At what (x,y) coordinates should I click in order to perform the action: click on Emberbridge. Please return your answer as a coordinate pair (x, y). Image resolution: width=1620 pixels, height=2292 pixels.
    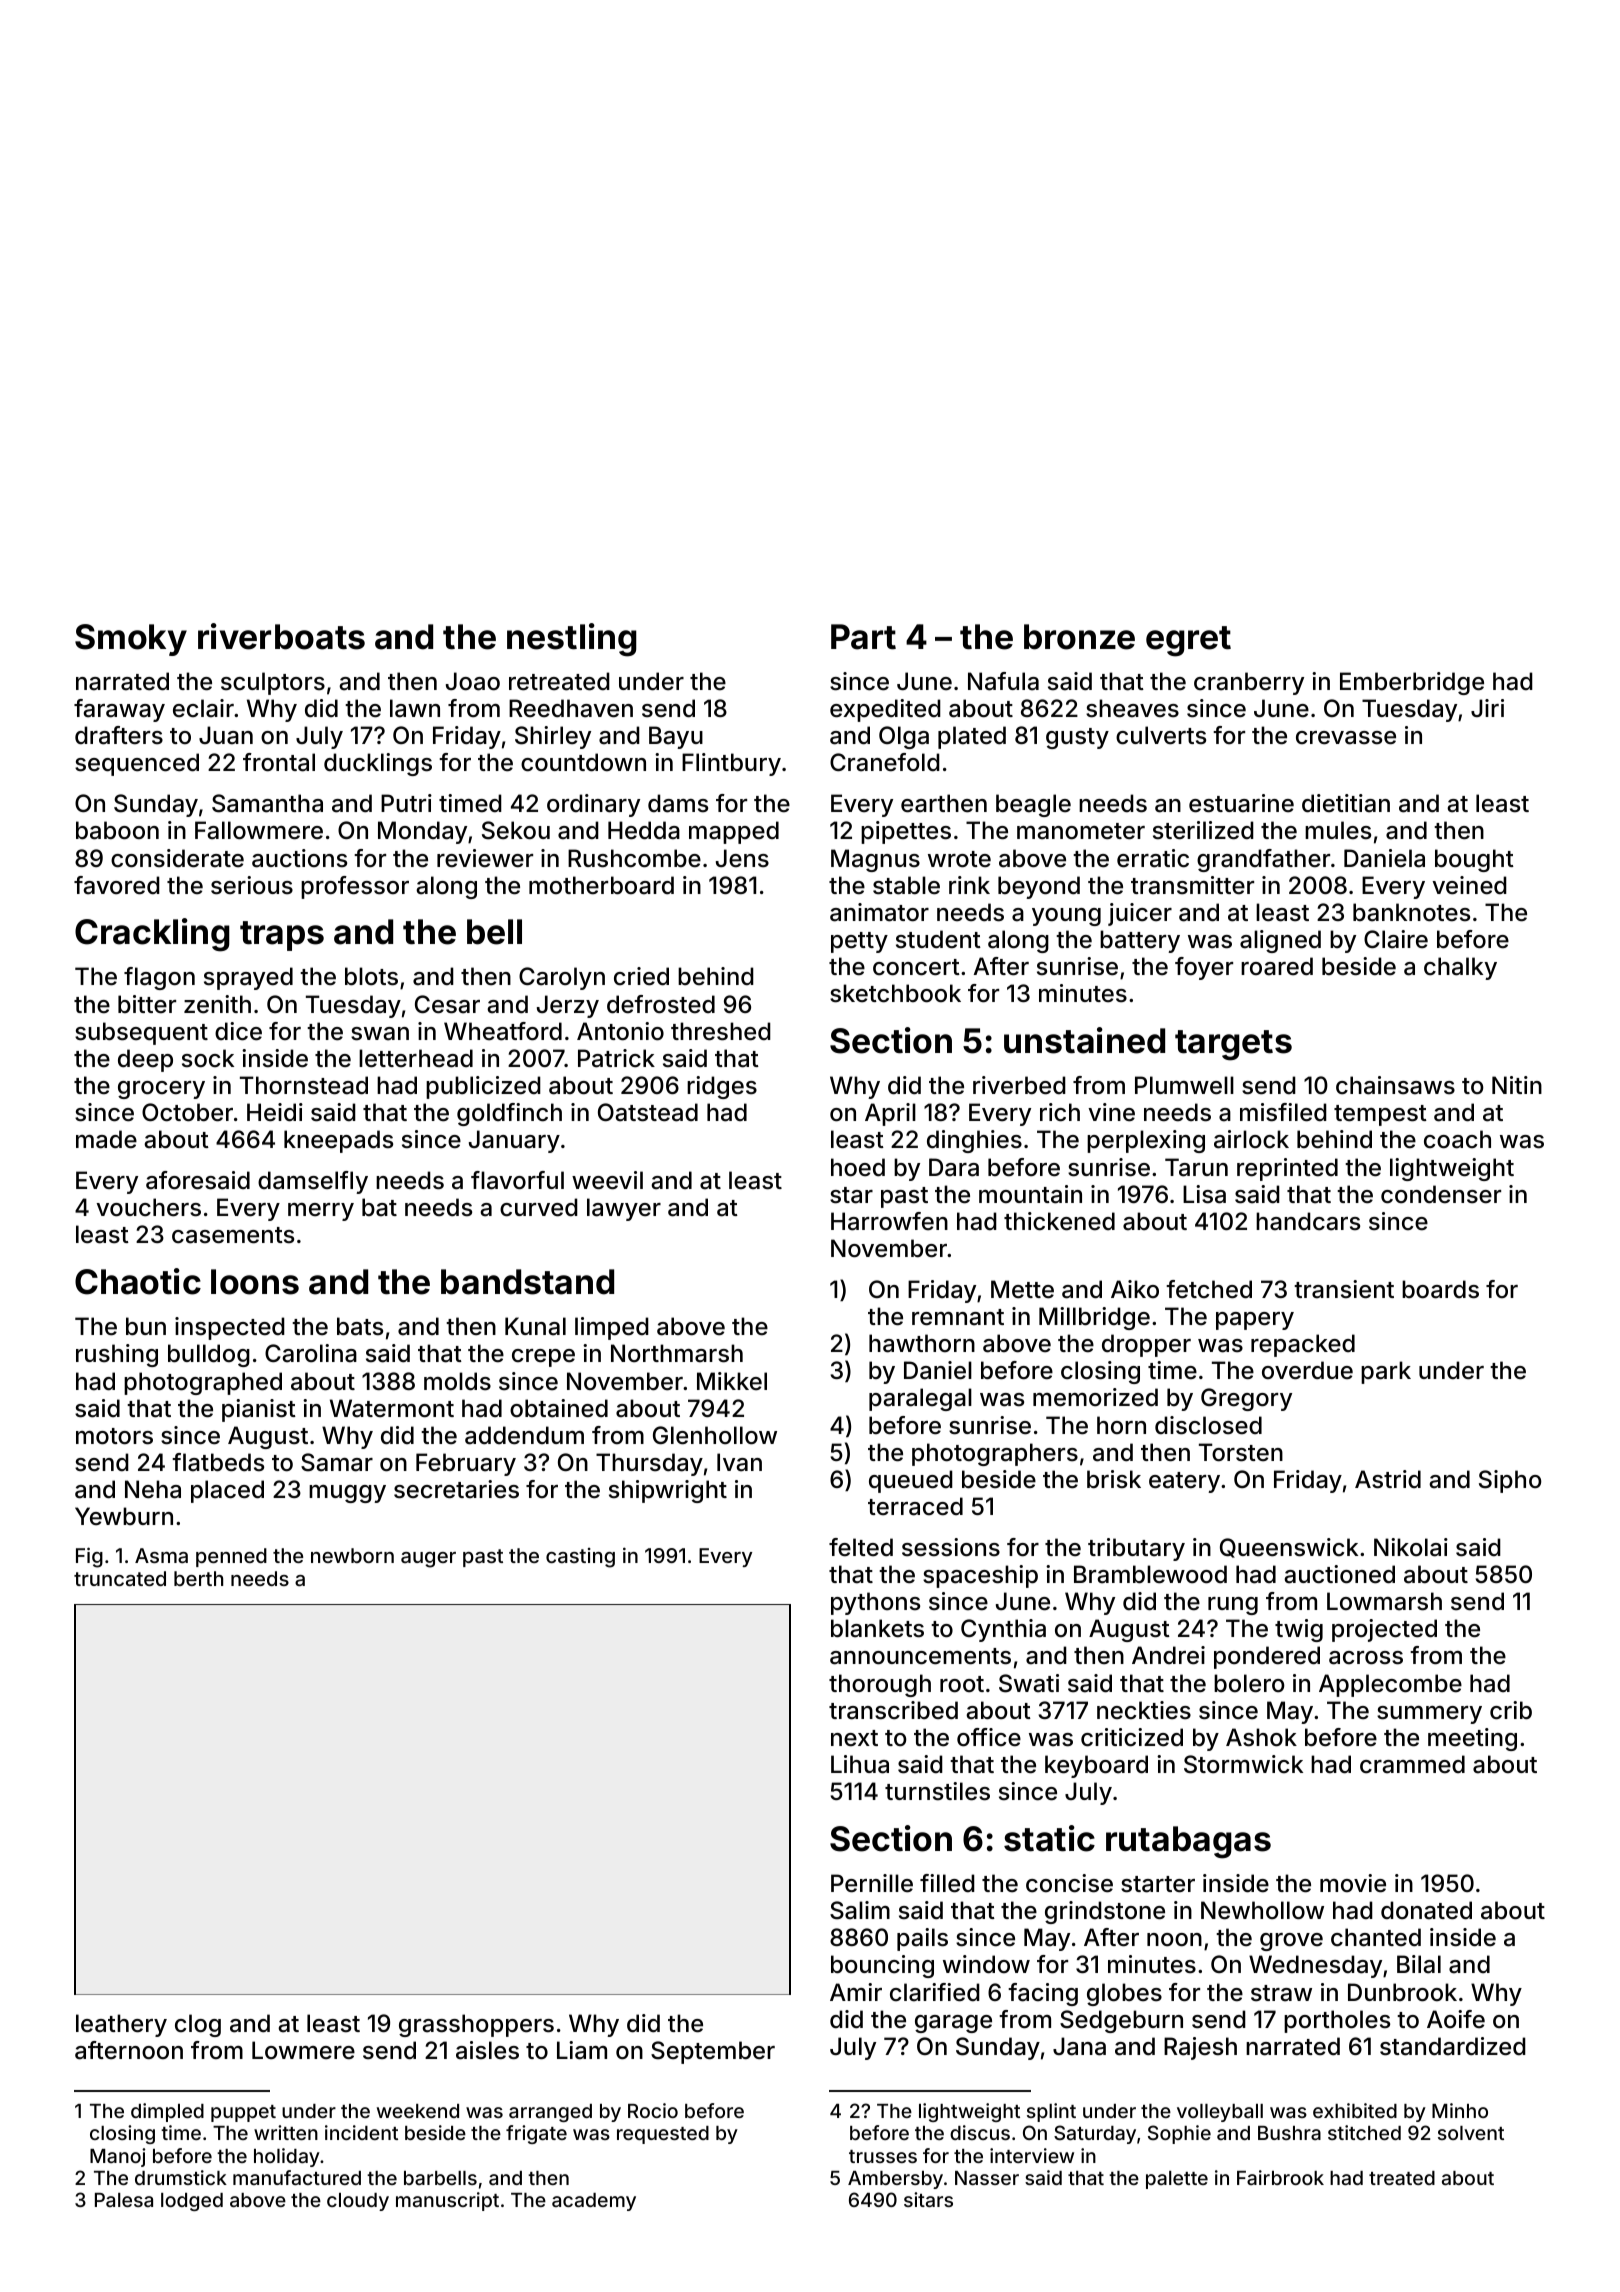
    Looking at the image, I should click on (1412, 683).
